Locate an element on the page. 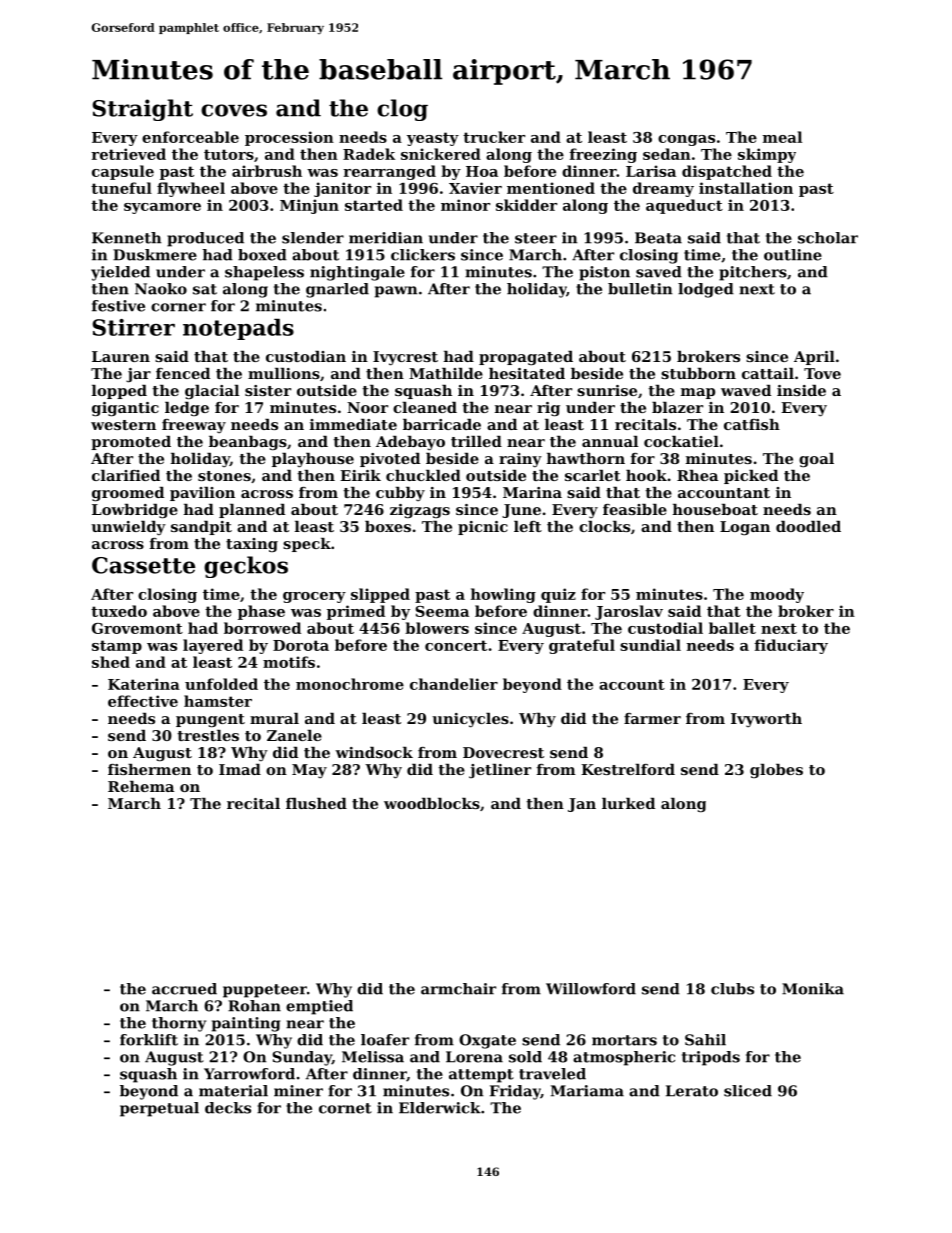 Image resolution: width=952 pixels, height=1233 pixels. lodged is located at coordinates (706, 290).
